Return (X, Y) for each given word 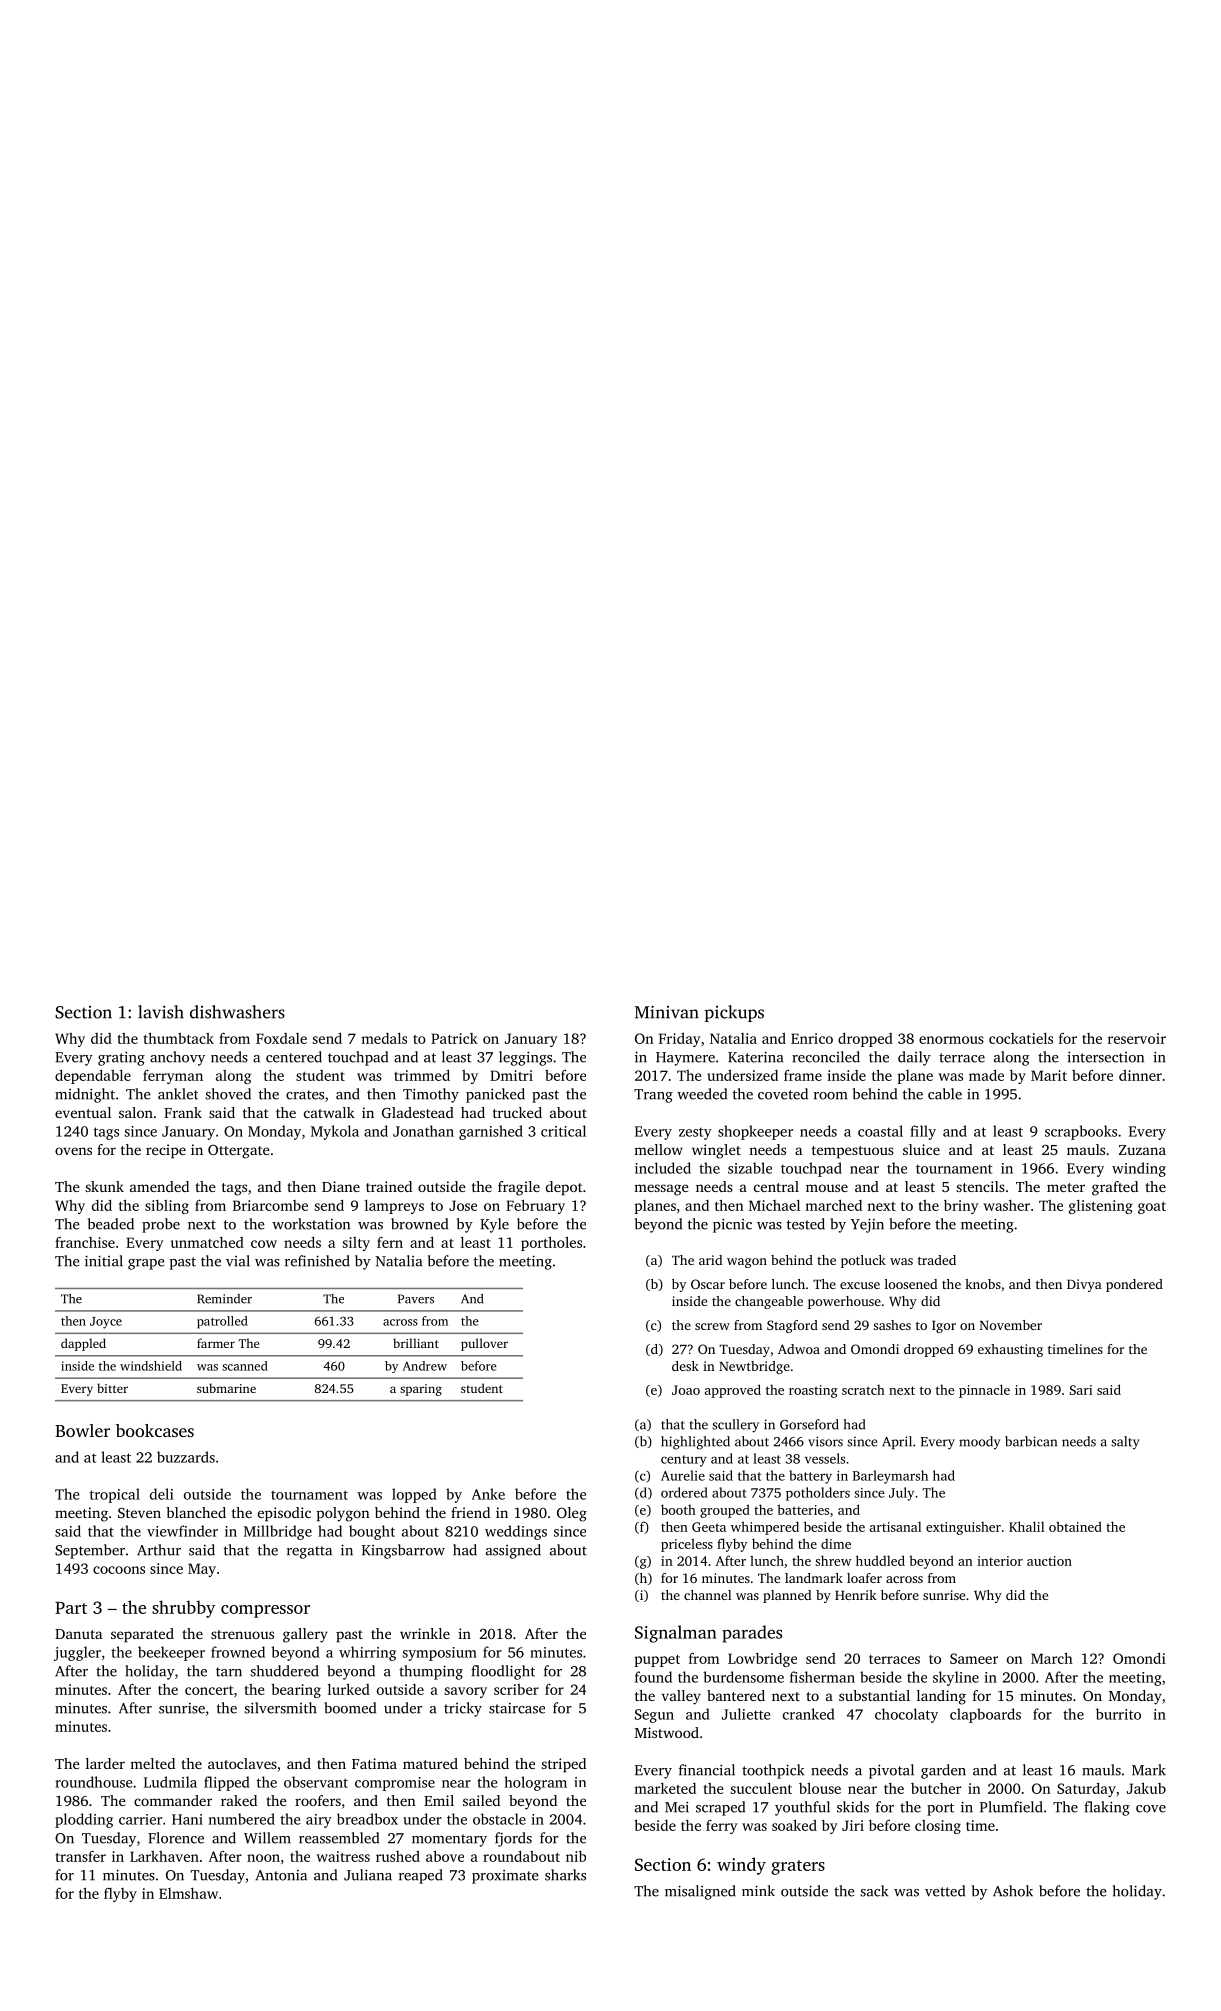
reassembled (339, 1838)
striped (564, 1765)
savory (466, 1692)
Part (71, 1608)
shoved (228, 1094)
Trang (653, 1096)
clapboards (985, 1715)
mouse (827, 1188)
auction (1049, 1561)
